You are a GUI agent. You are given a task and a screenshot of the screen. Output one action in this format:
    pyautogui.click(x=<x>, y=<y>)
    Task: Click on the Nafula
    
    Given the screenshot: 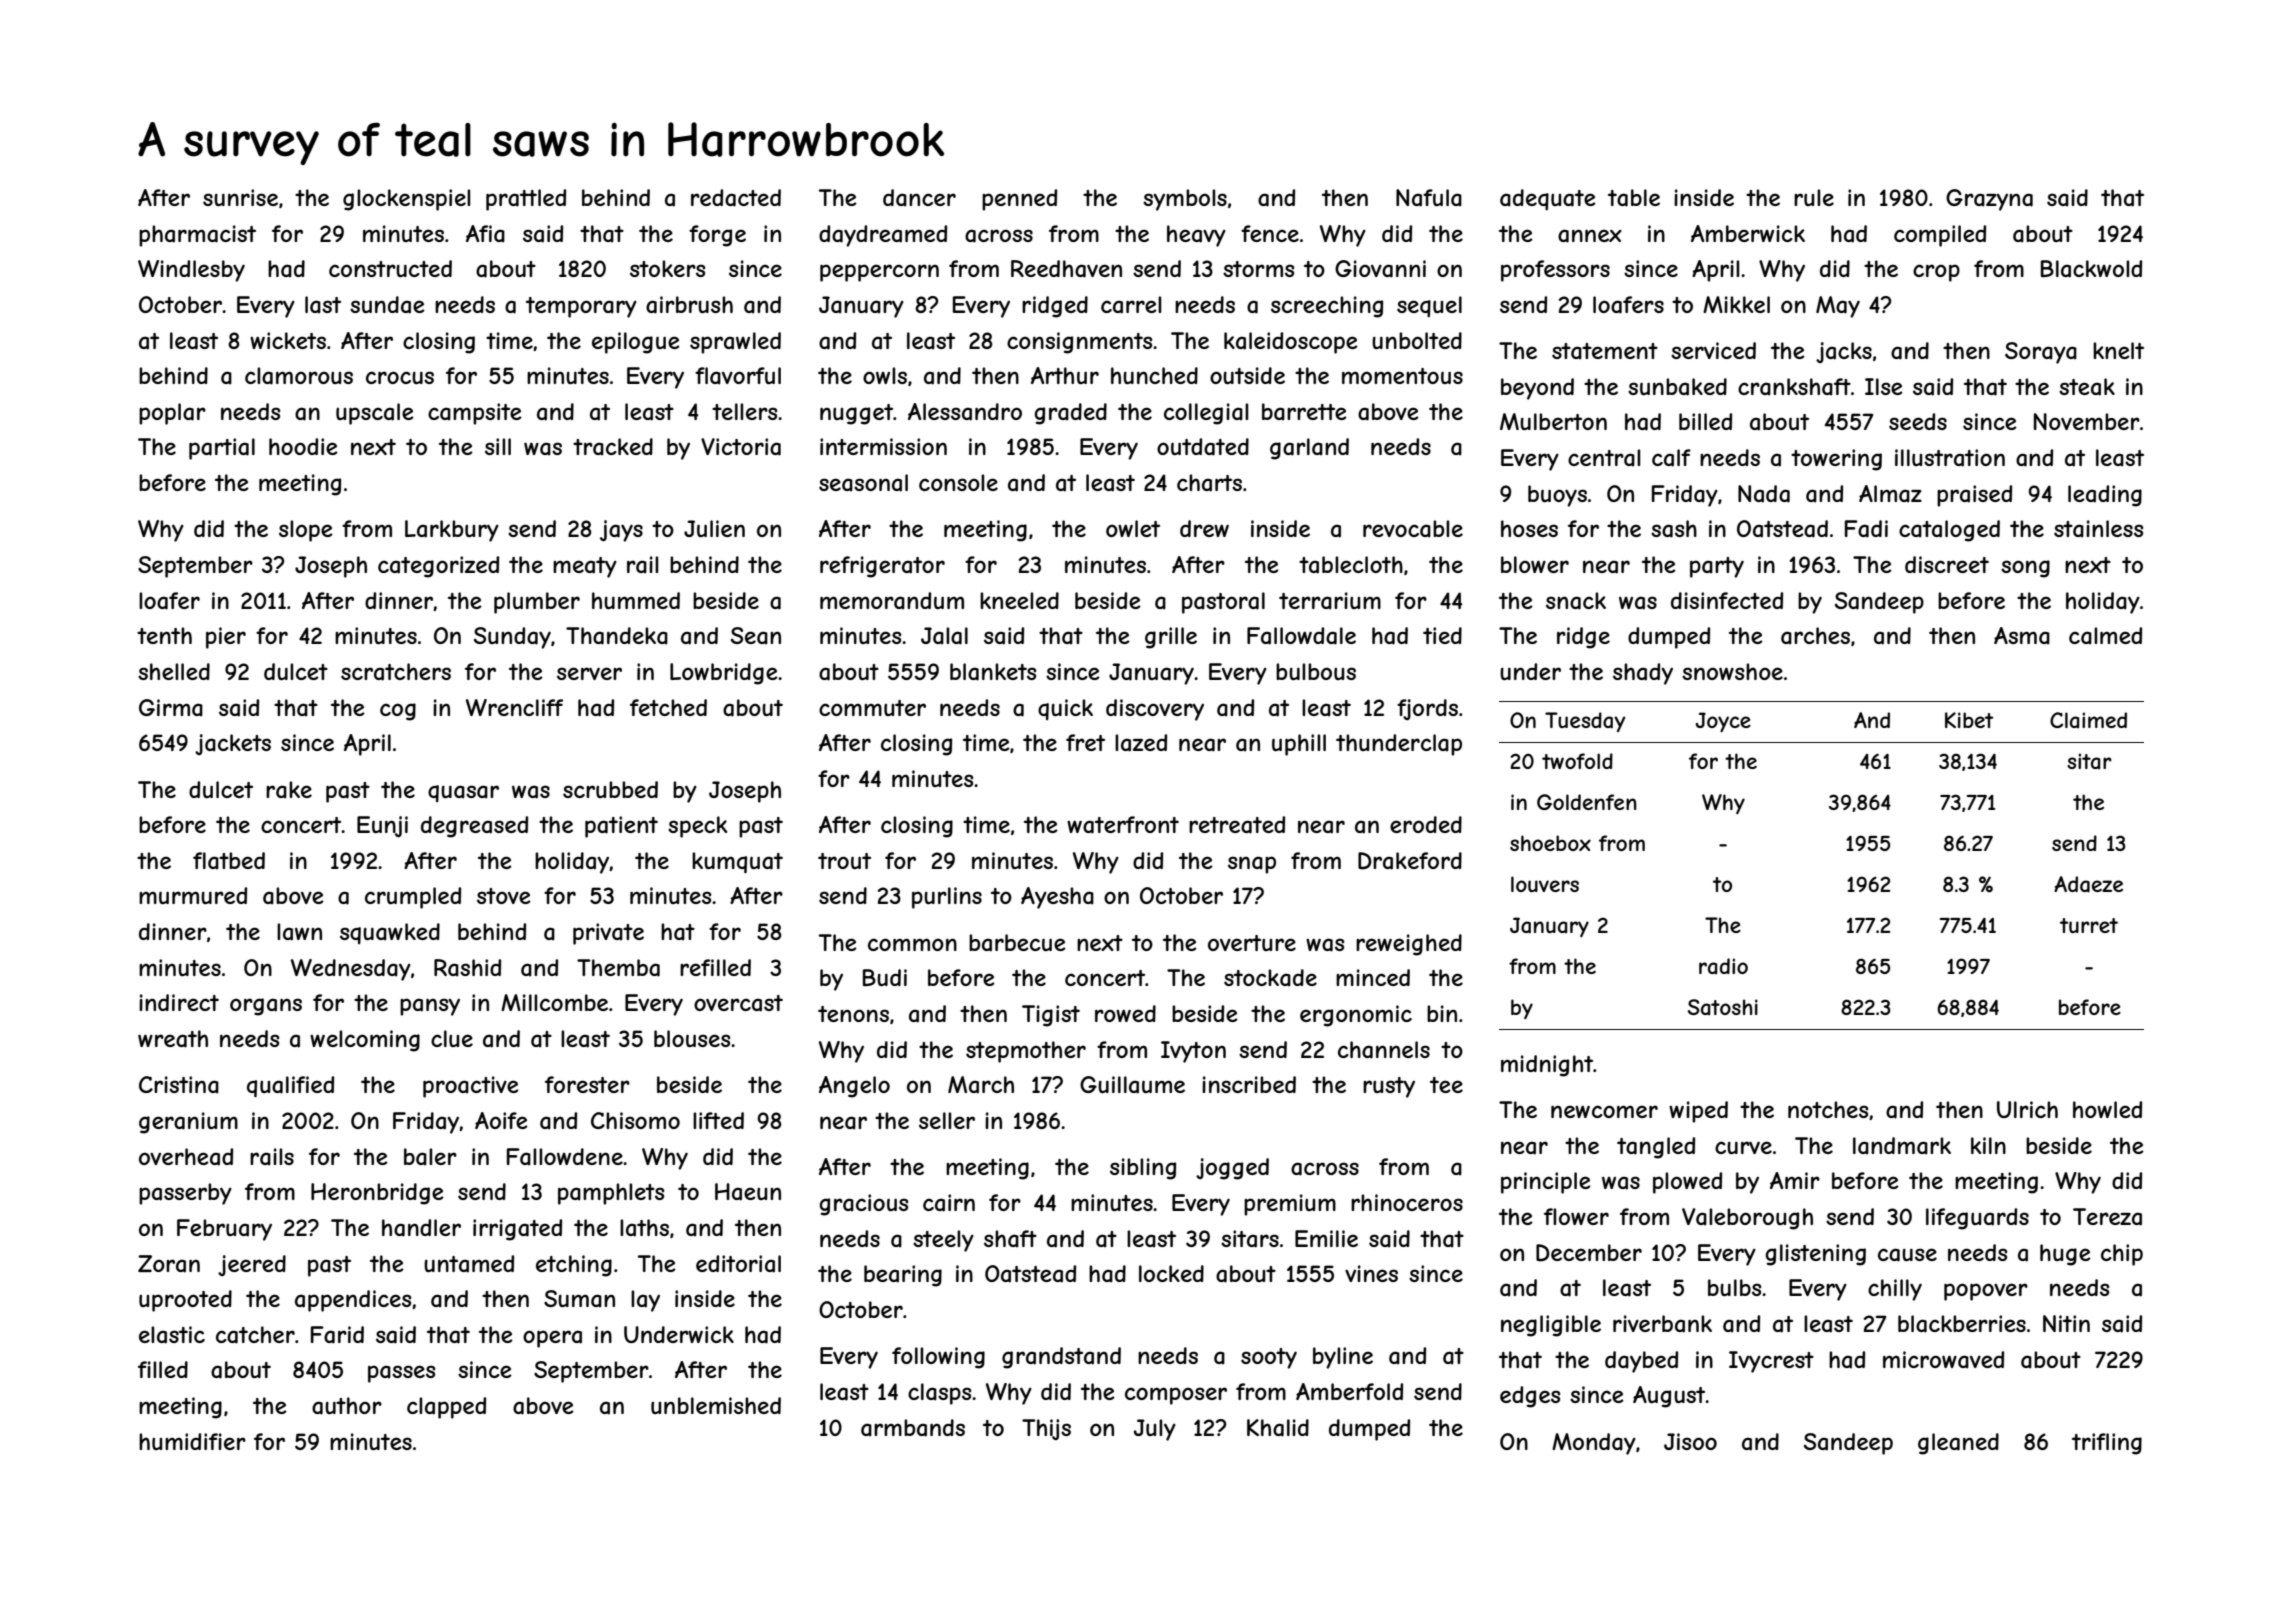 What is the action you would take?
    pyautogui.click(x=1429, y=198)
